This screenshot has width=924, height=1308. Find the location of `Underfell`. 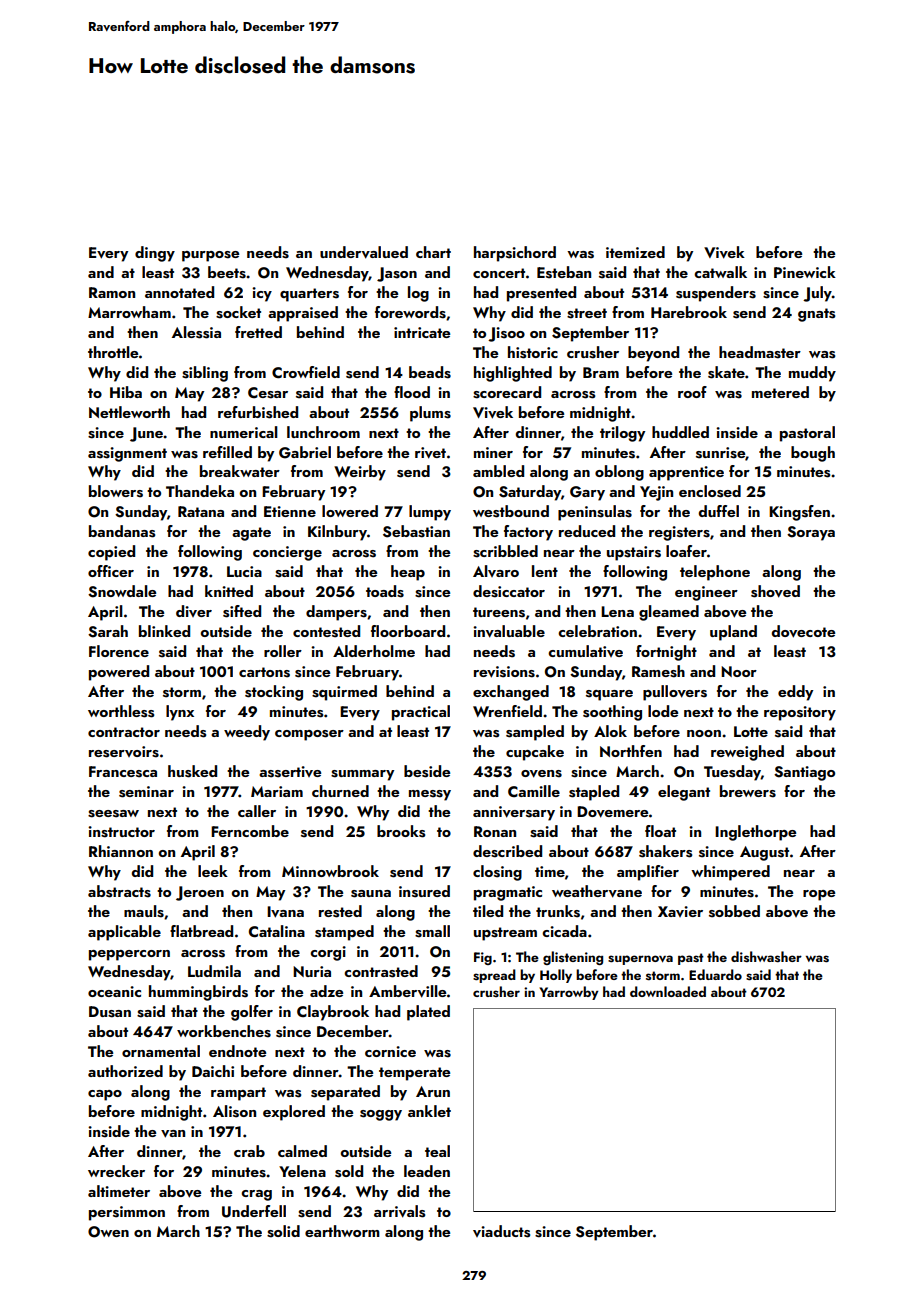

Underfell is located at coordinates (254, 1211).
